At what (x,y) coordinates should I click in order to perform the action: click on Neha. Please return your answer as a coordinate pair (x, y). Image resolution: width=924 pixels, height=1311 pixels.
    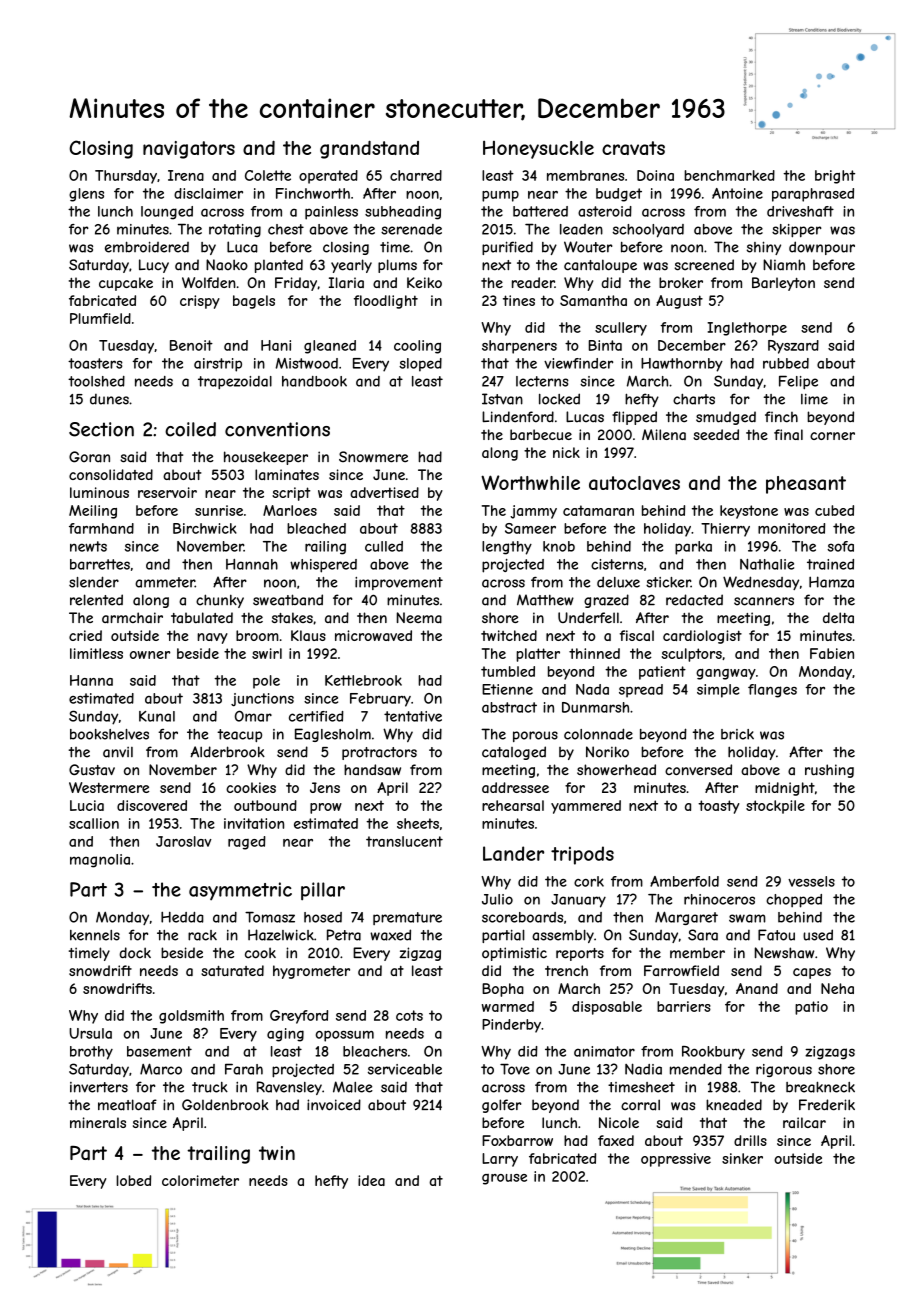
    Looking at the image, I should click on (837, 988).
